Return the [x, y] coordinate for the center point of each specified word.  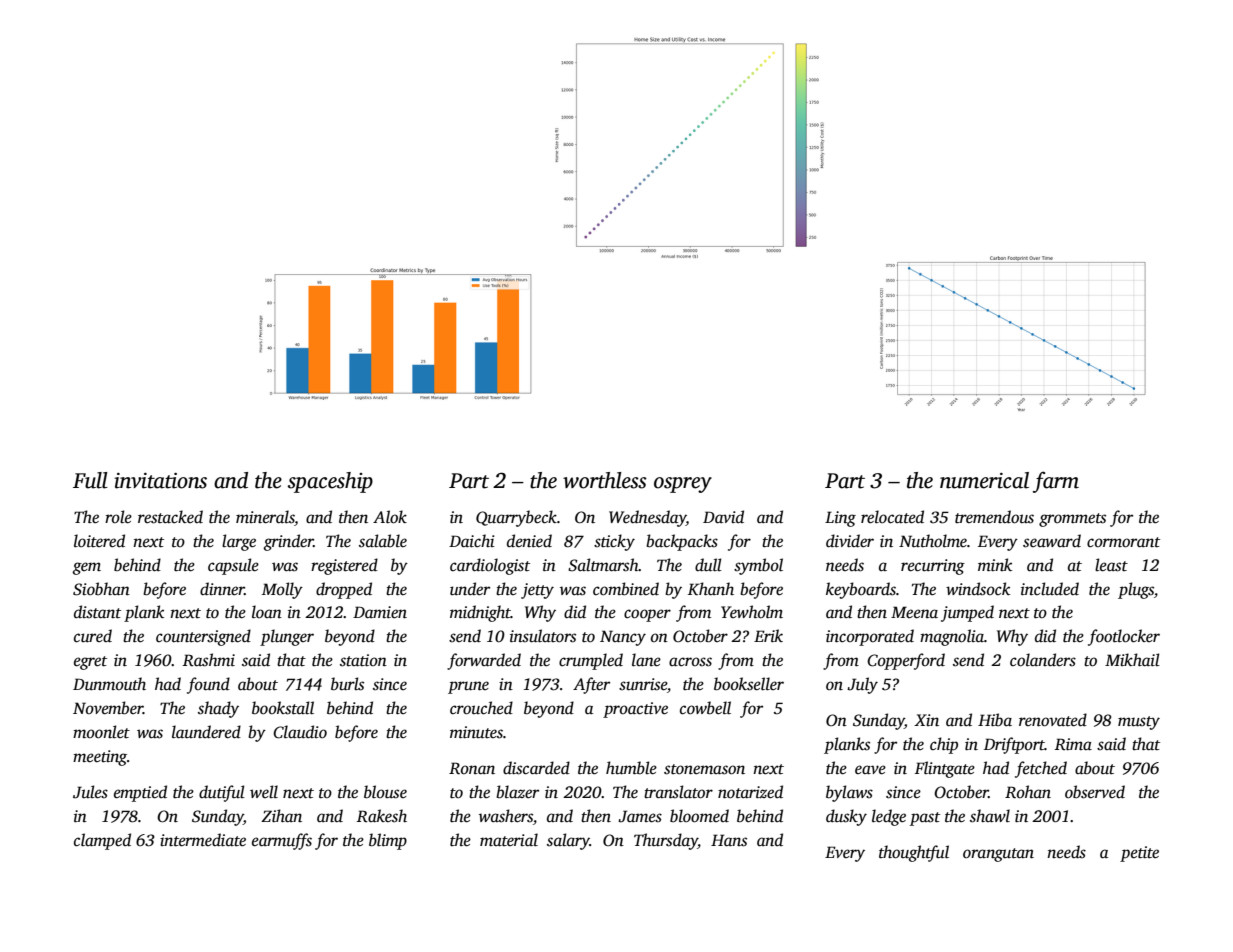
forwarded [484, 661]
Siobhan [101, 589]
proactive [635, 710]
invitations [160, 481]
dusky [846, 817]
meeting [100, 758]
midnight [480, 613]
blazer [517, 792]
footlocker [1124, 637]
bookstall [283, 708]
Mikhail [1132, 659]
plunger [287, 637]
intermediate [203, 840]
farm [1056, 482]
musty [1139, 723]
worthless [605, 480]
